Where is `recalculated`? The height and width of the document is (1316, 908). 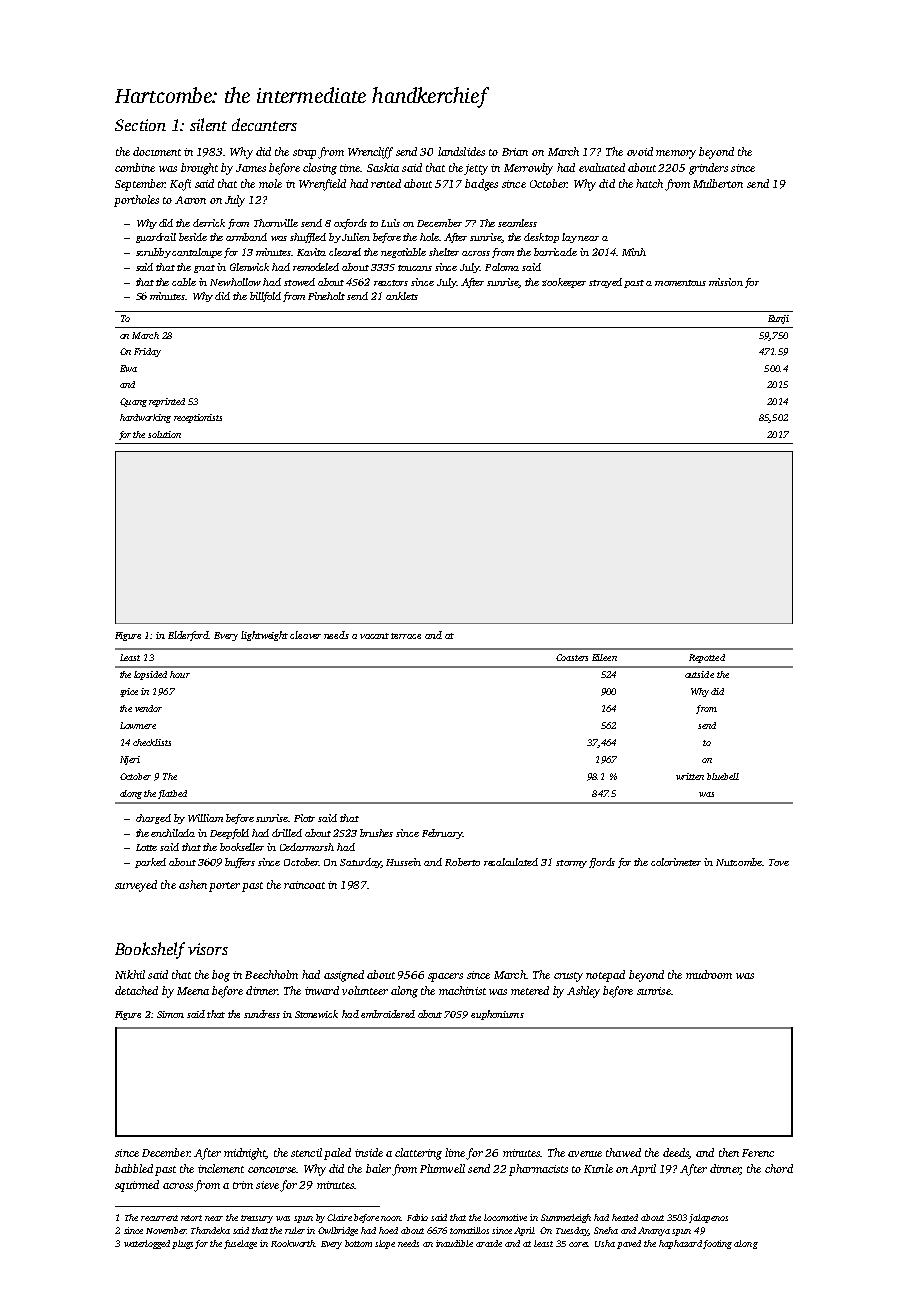
recalculated is located at coordinates (511, 862).
